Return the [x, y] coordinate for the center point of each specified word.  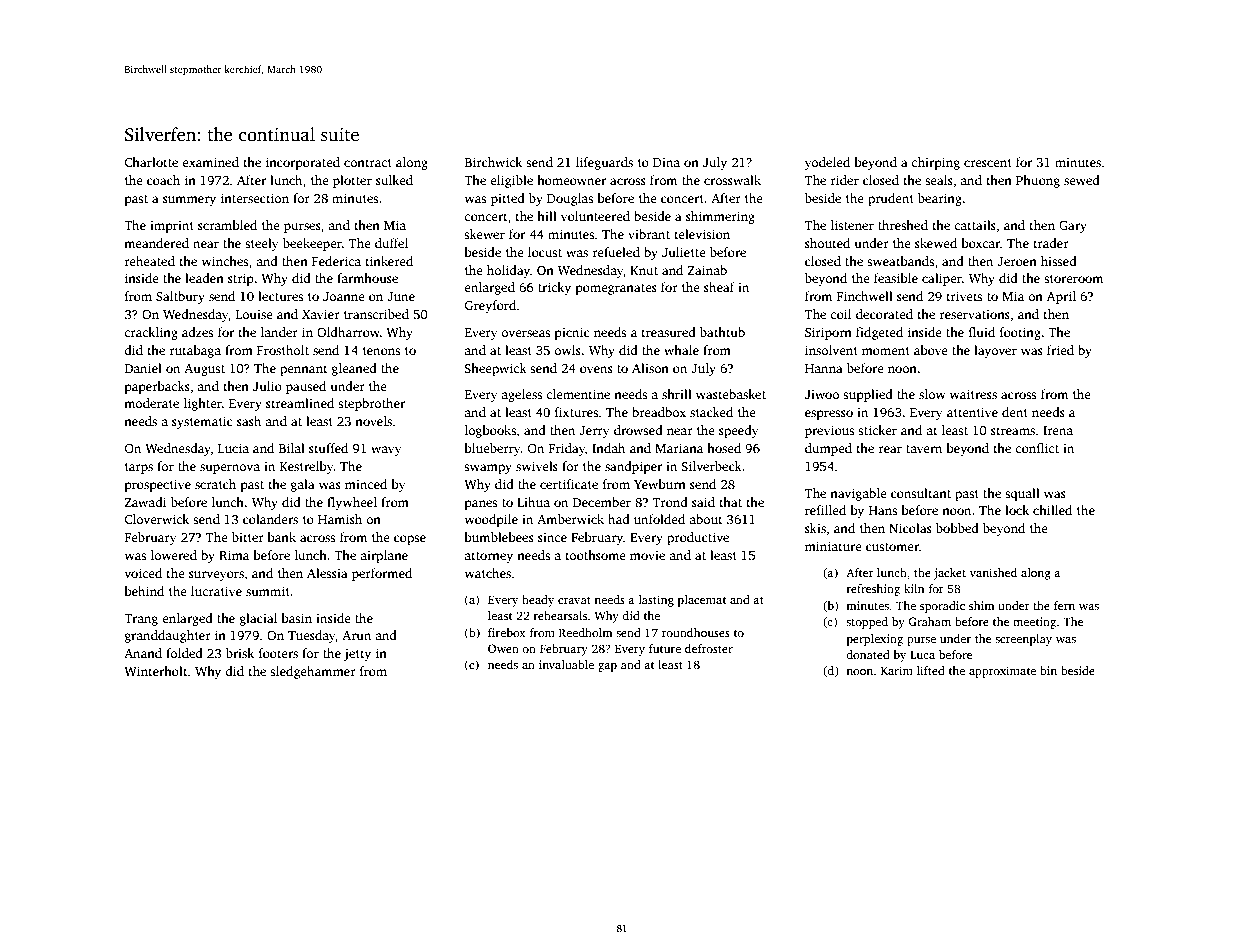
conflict [1037, 448]
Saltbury [180, 297]
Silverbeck [712, 466]
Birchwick [493, 162]
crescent [988, 163]
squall [1022, 494]
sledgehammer [313, 672]
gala [303, 485]
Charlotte [151, 162]
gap [607, 667]
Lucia [233, 448]
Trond [670, 502]
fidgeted [879, 333]
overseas [525, 333]
